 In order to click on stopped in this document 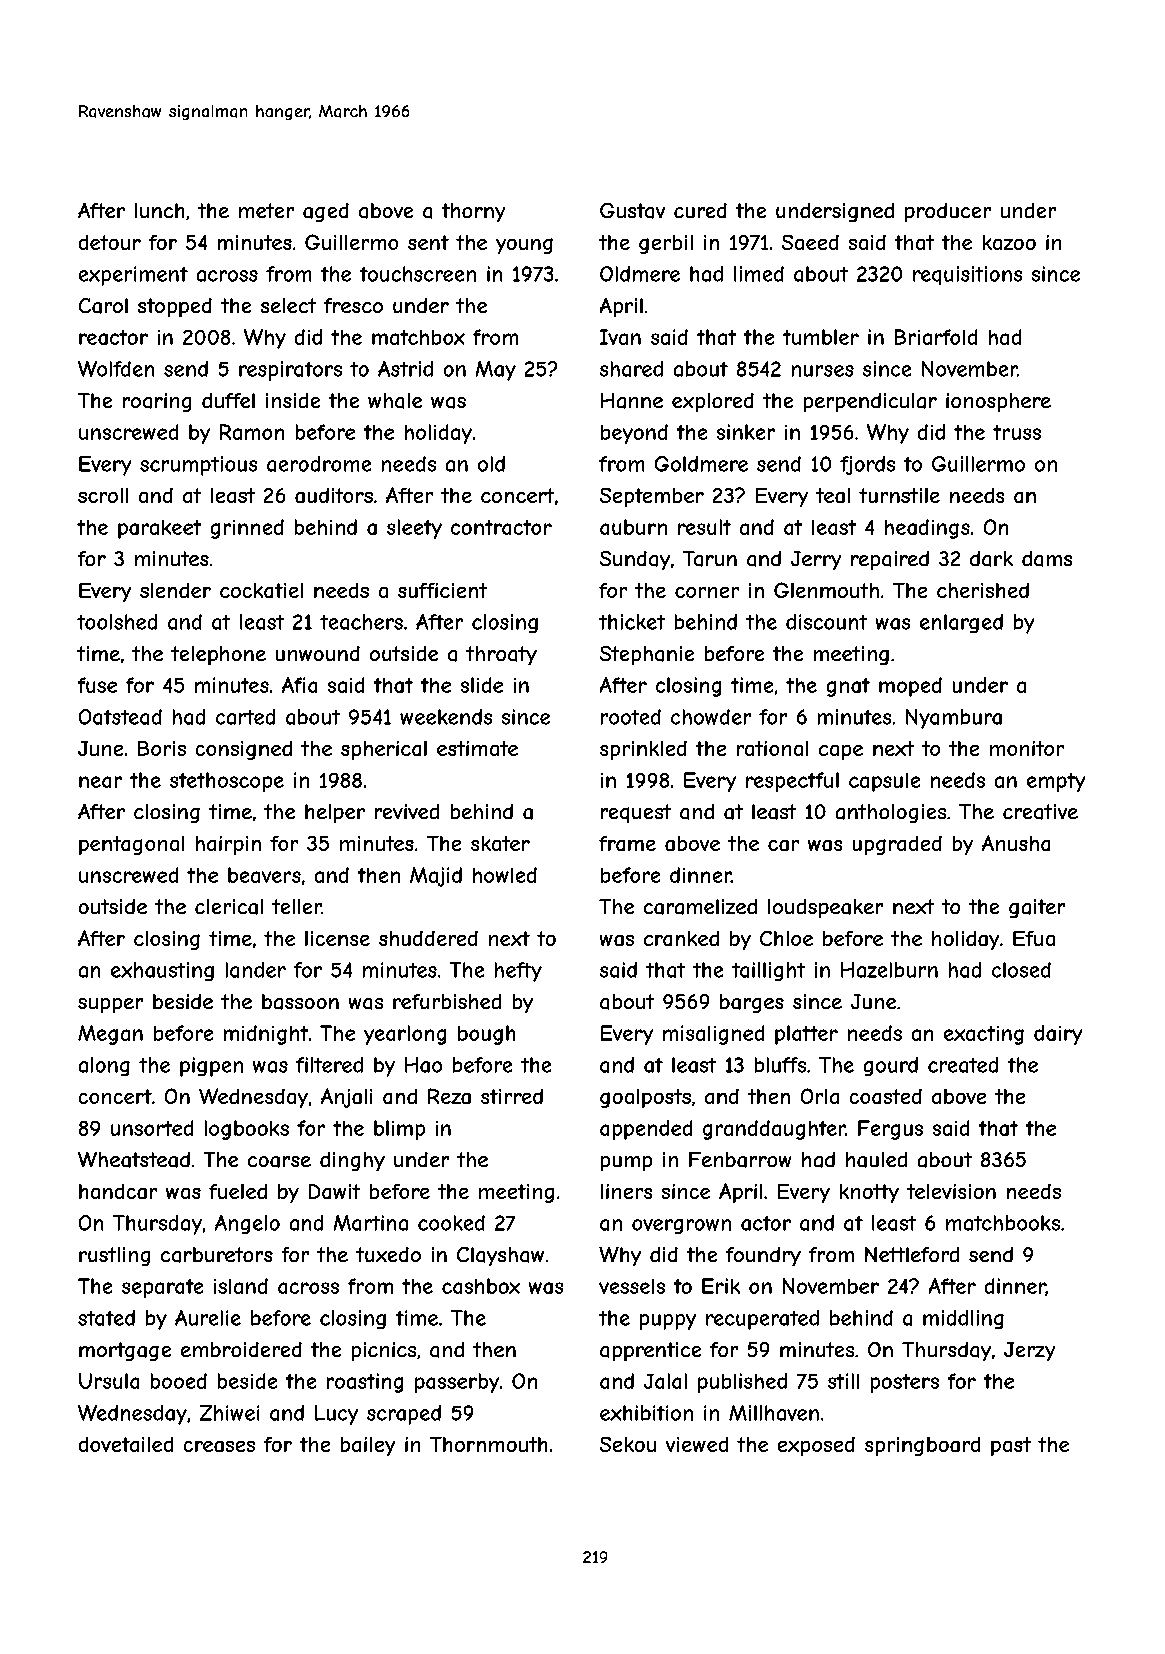, I will do `click(175, 307)`.
